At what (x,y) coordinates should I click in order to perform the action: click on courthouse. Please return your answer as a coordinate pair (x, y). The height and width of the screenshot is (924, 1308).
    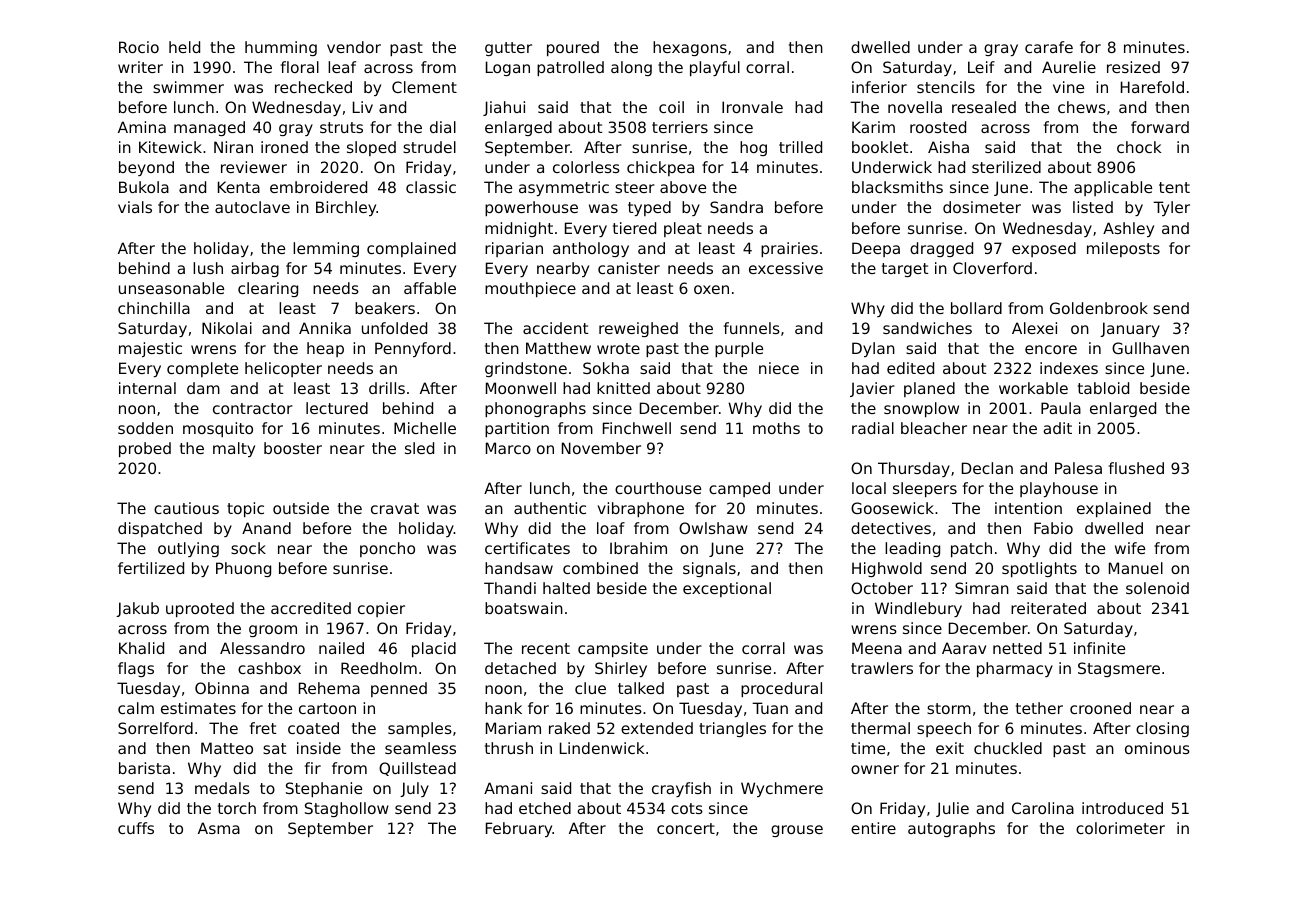
    Looking at the image, I should click on (658, 488).
